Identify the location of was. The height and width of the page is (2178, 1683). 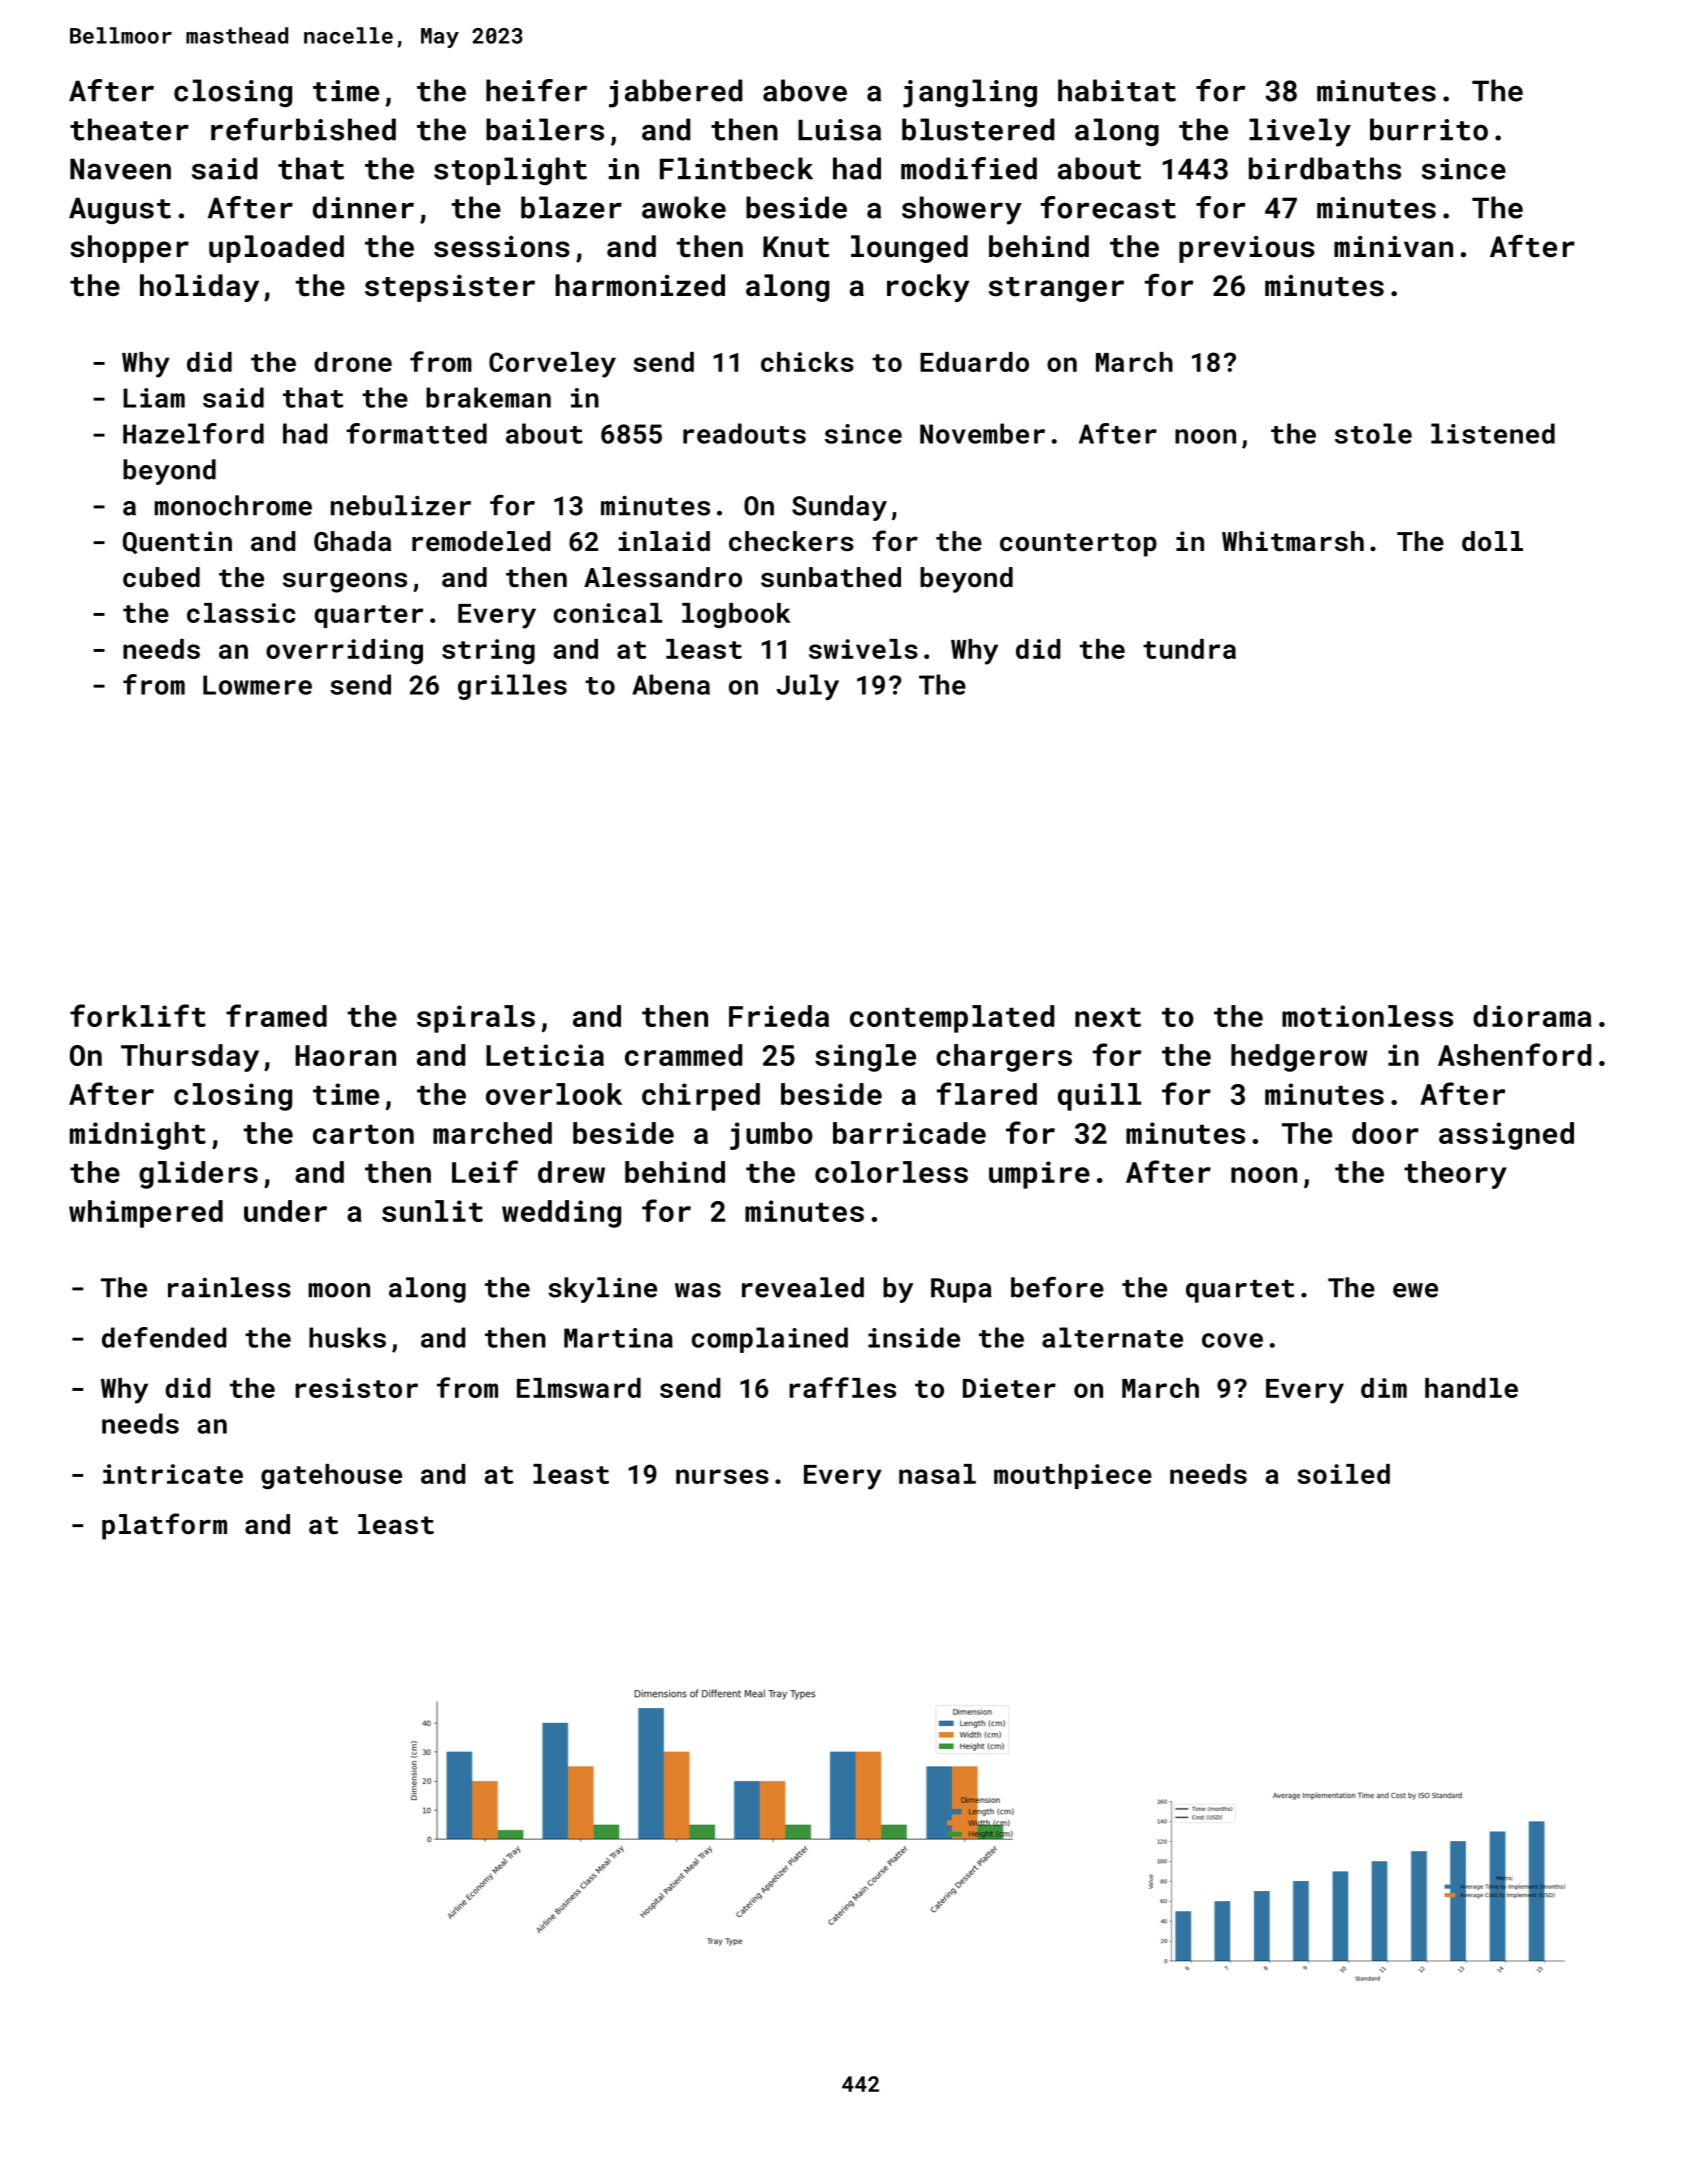
(698, 1290).
